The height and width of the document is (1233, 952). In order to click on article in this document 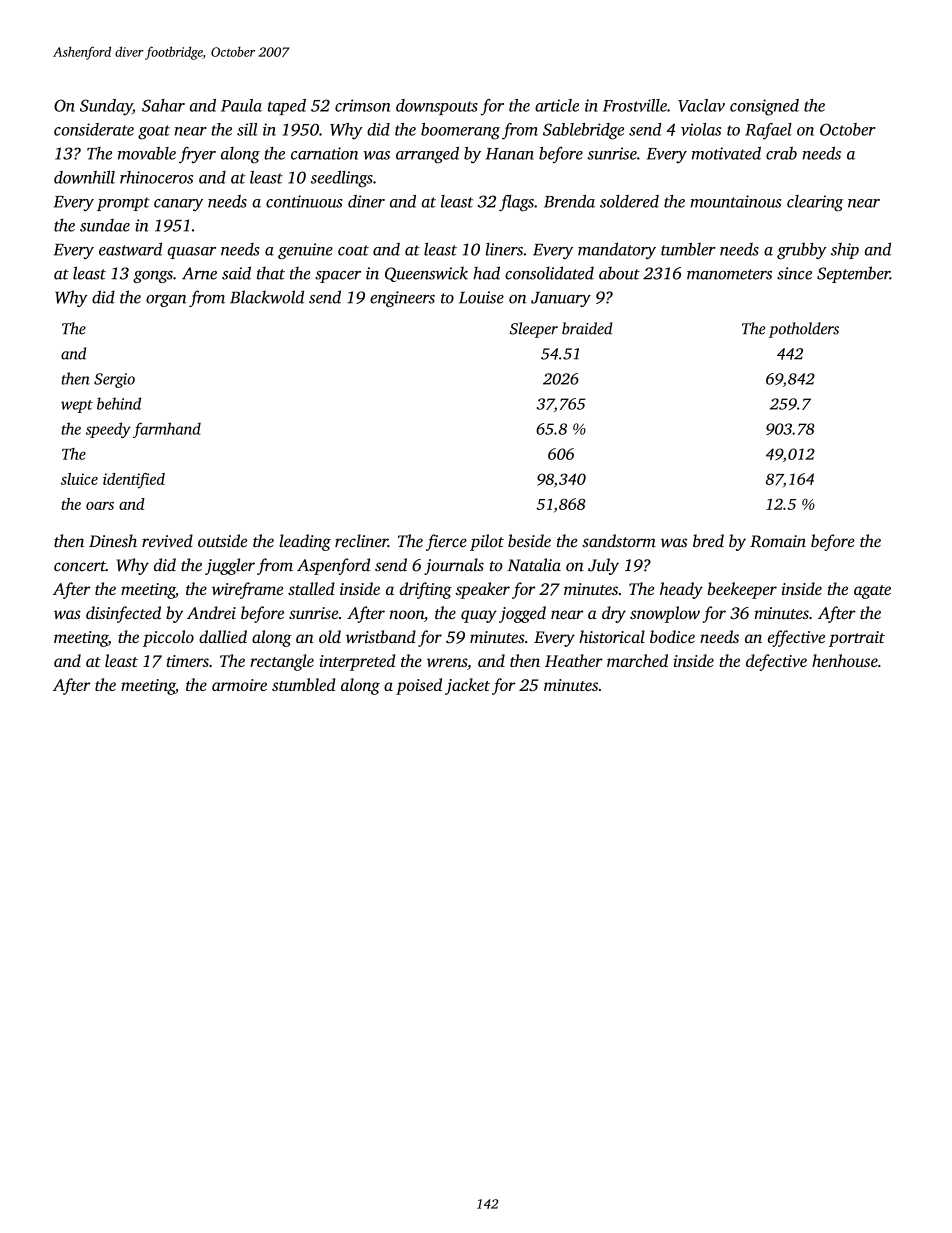, I will do `click(557, 105)`.
